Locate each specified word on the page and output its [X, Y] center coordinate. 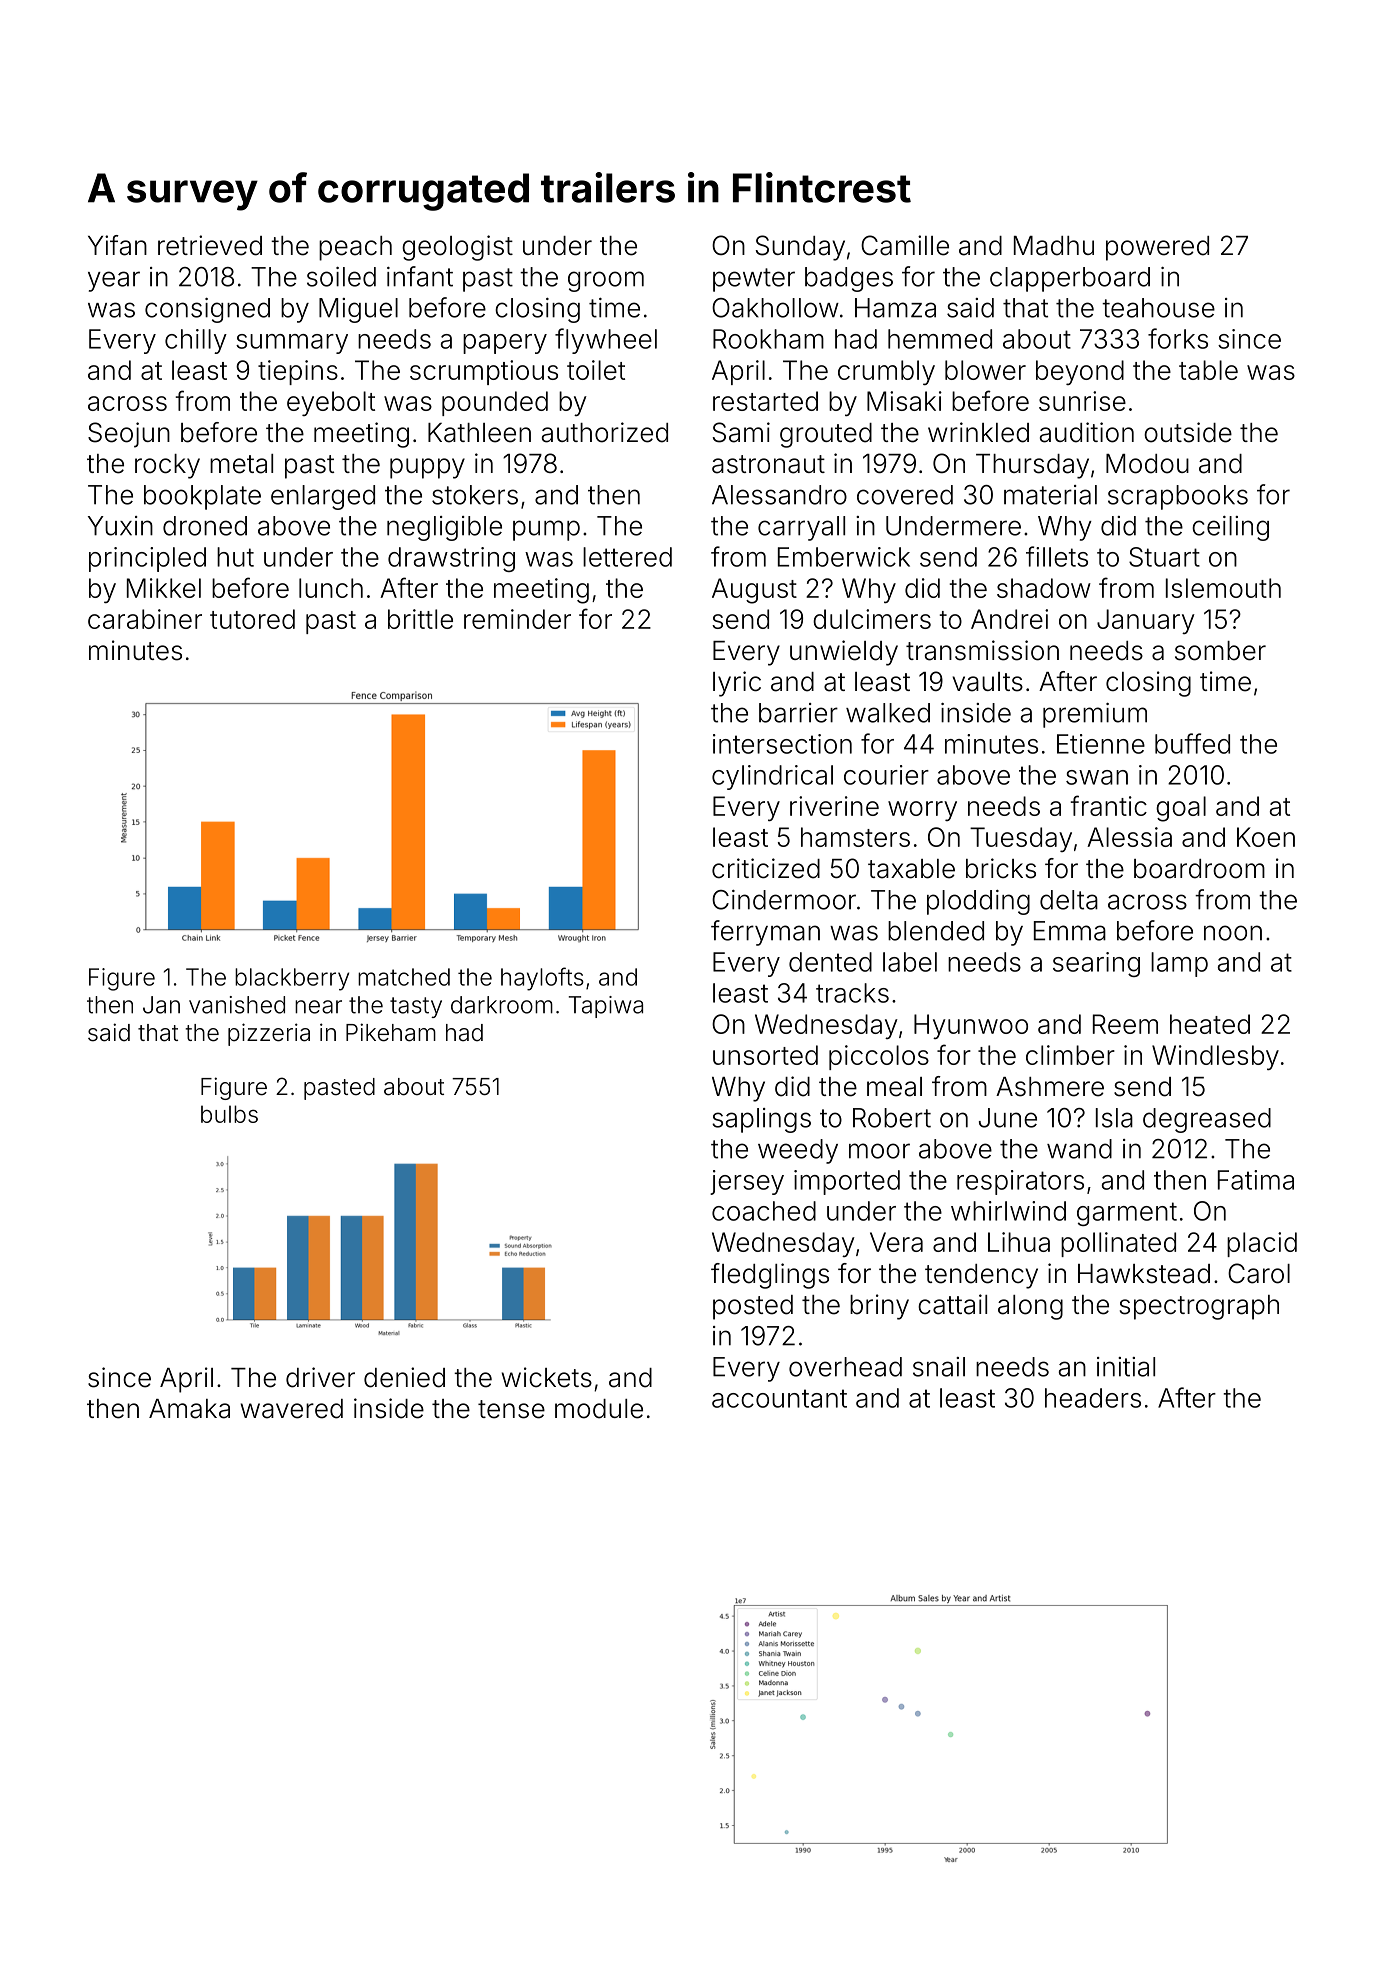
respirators [1020, 1182]
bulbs [229, 1114]
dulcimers [872, 619]
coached [764, 1211]
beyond [1080, 372]
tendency [981, 1276]
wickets [547, 1377]
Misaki [904, 401]
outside [1188, 432]
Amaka [189, 1409]
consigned [207, 310]
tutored [252, 619]
